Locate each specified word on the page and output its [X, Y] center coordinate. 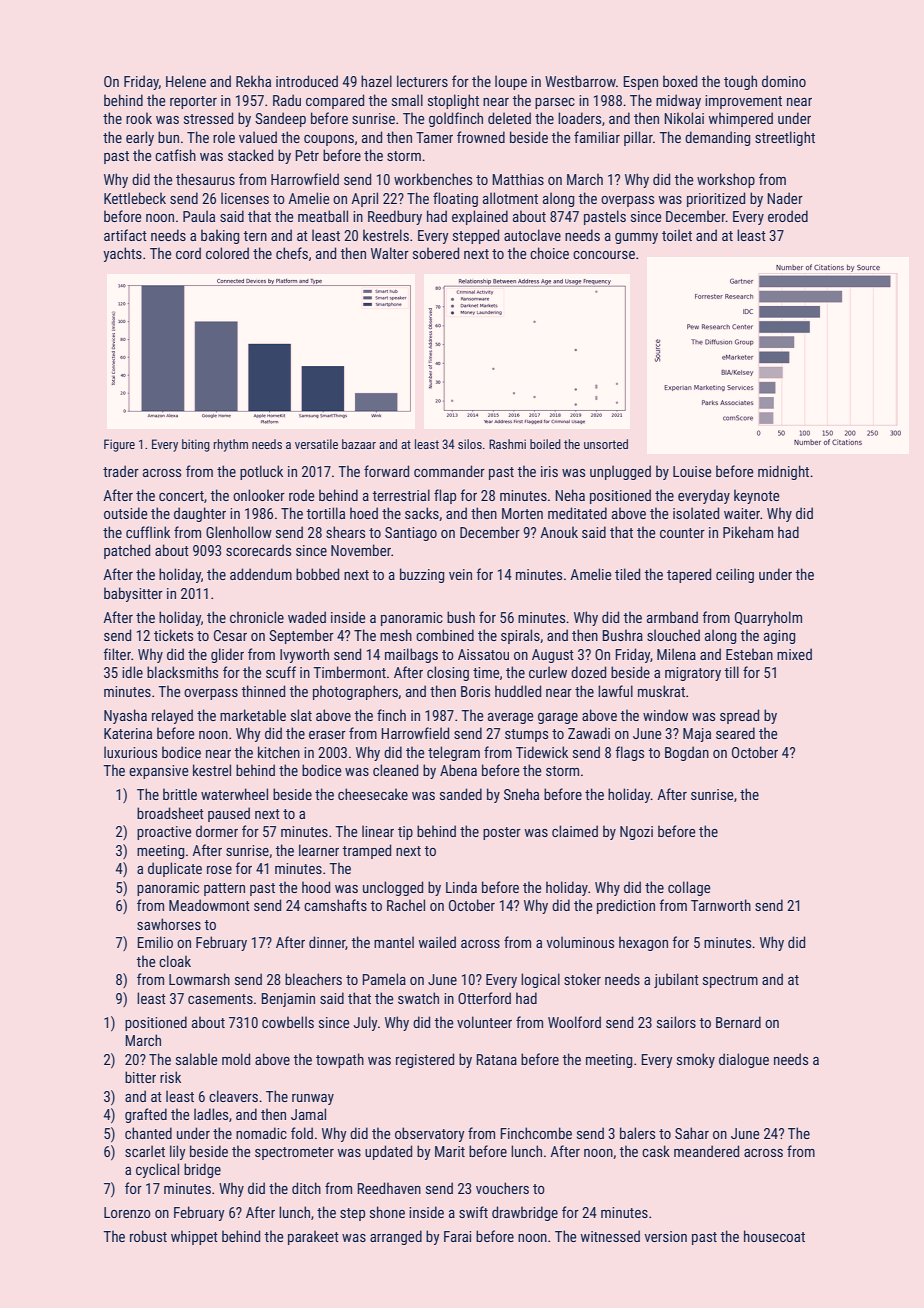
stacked [250, 155]
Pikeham [748, 532]
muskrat [661, 691]
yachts [122, 254]
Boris [475, 691]
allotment [510, 198]
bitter [140, 1077]
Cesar [230, 635]
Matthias [518, 179]
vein [460, 574]
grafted [146, 1115]
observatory [430, 1134]
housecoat [774, 1236]
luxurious [130, 752]
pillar [638, 138]
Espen [640, 83]
